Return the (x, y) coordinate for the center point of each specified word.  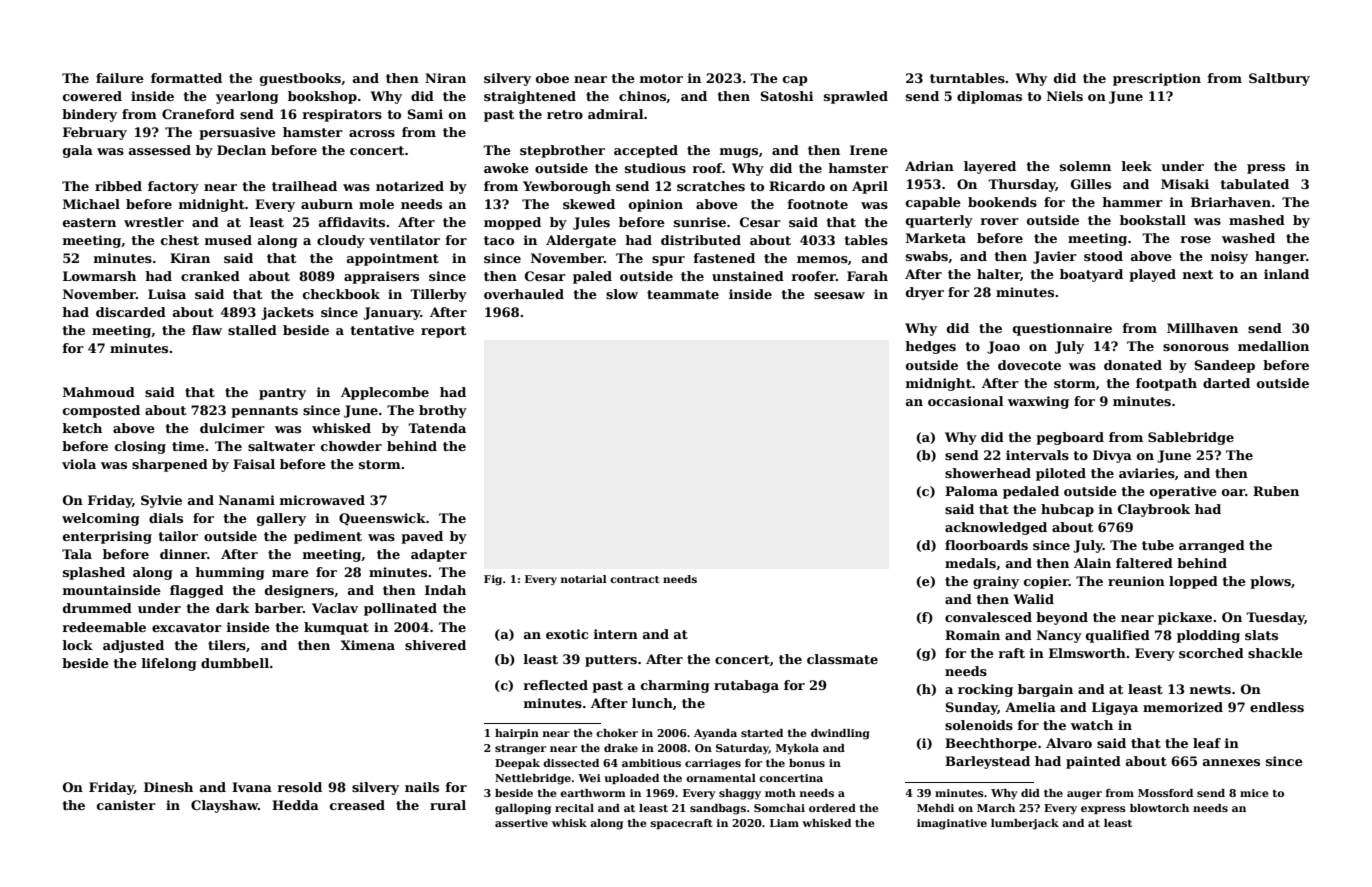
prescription (1157, 79)
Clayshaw (224, 806)
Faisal (254, 464)
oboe (552, 78)
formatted (186, 78)
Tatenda (437, 428)
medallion (1273, 346)
